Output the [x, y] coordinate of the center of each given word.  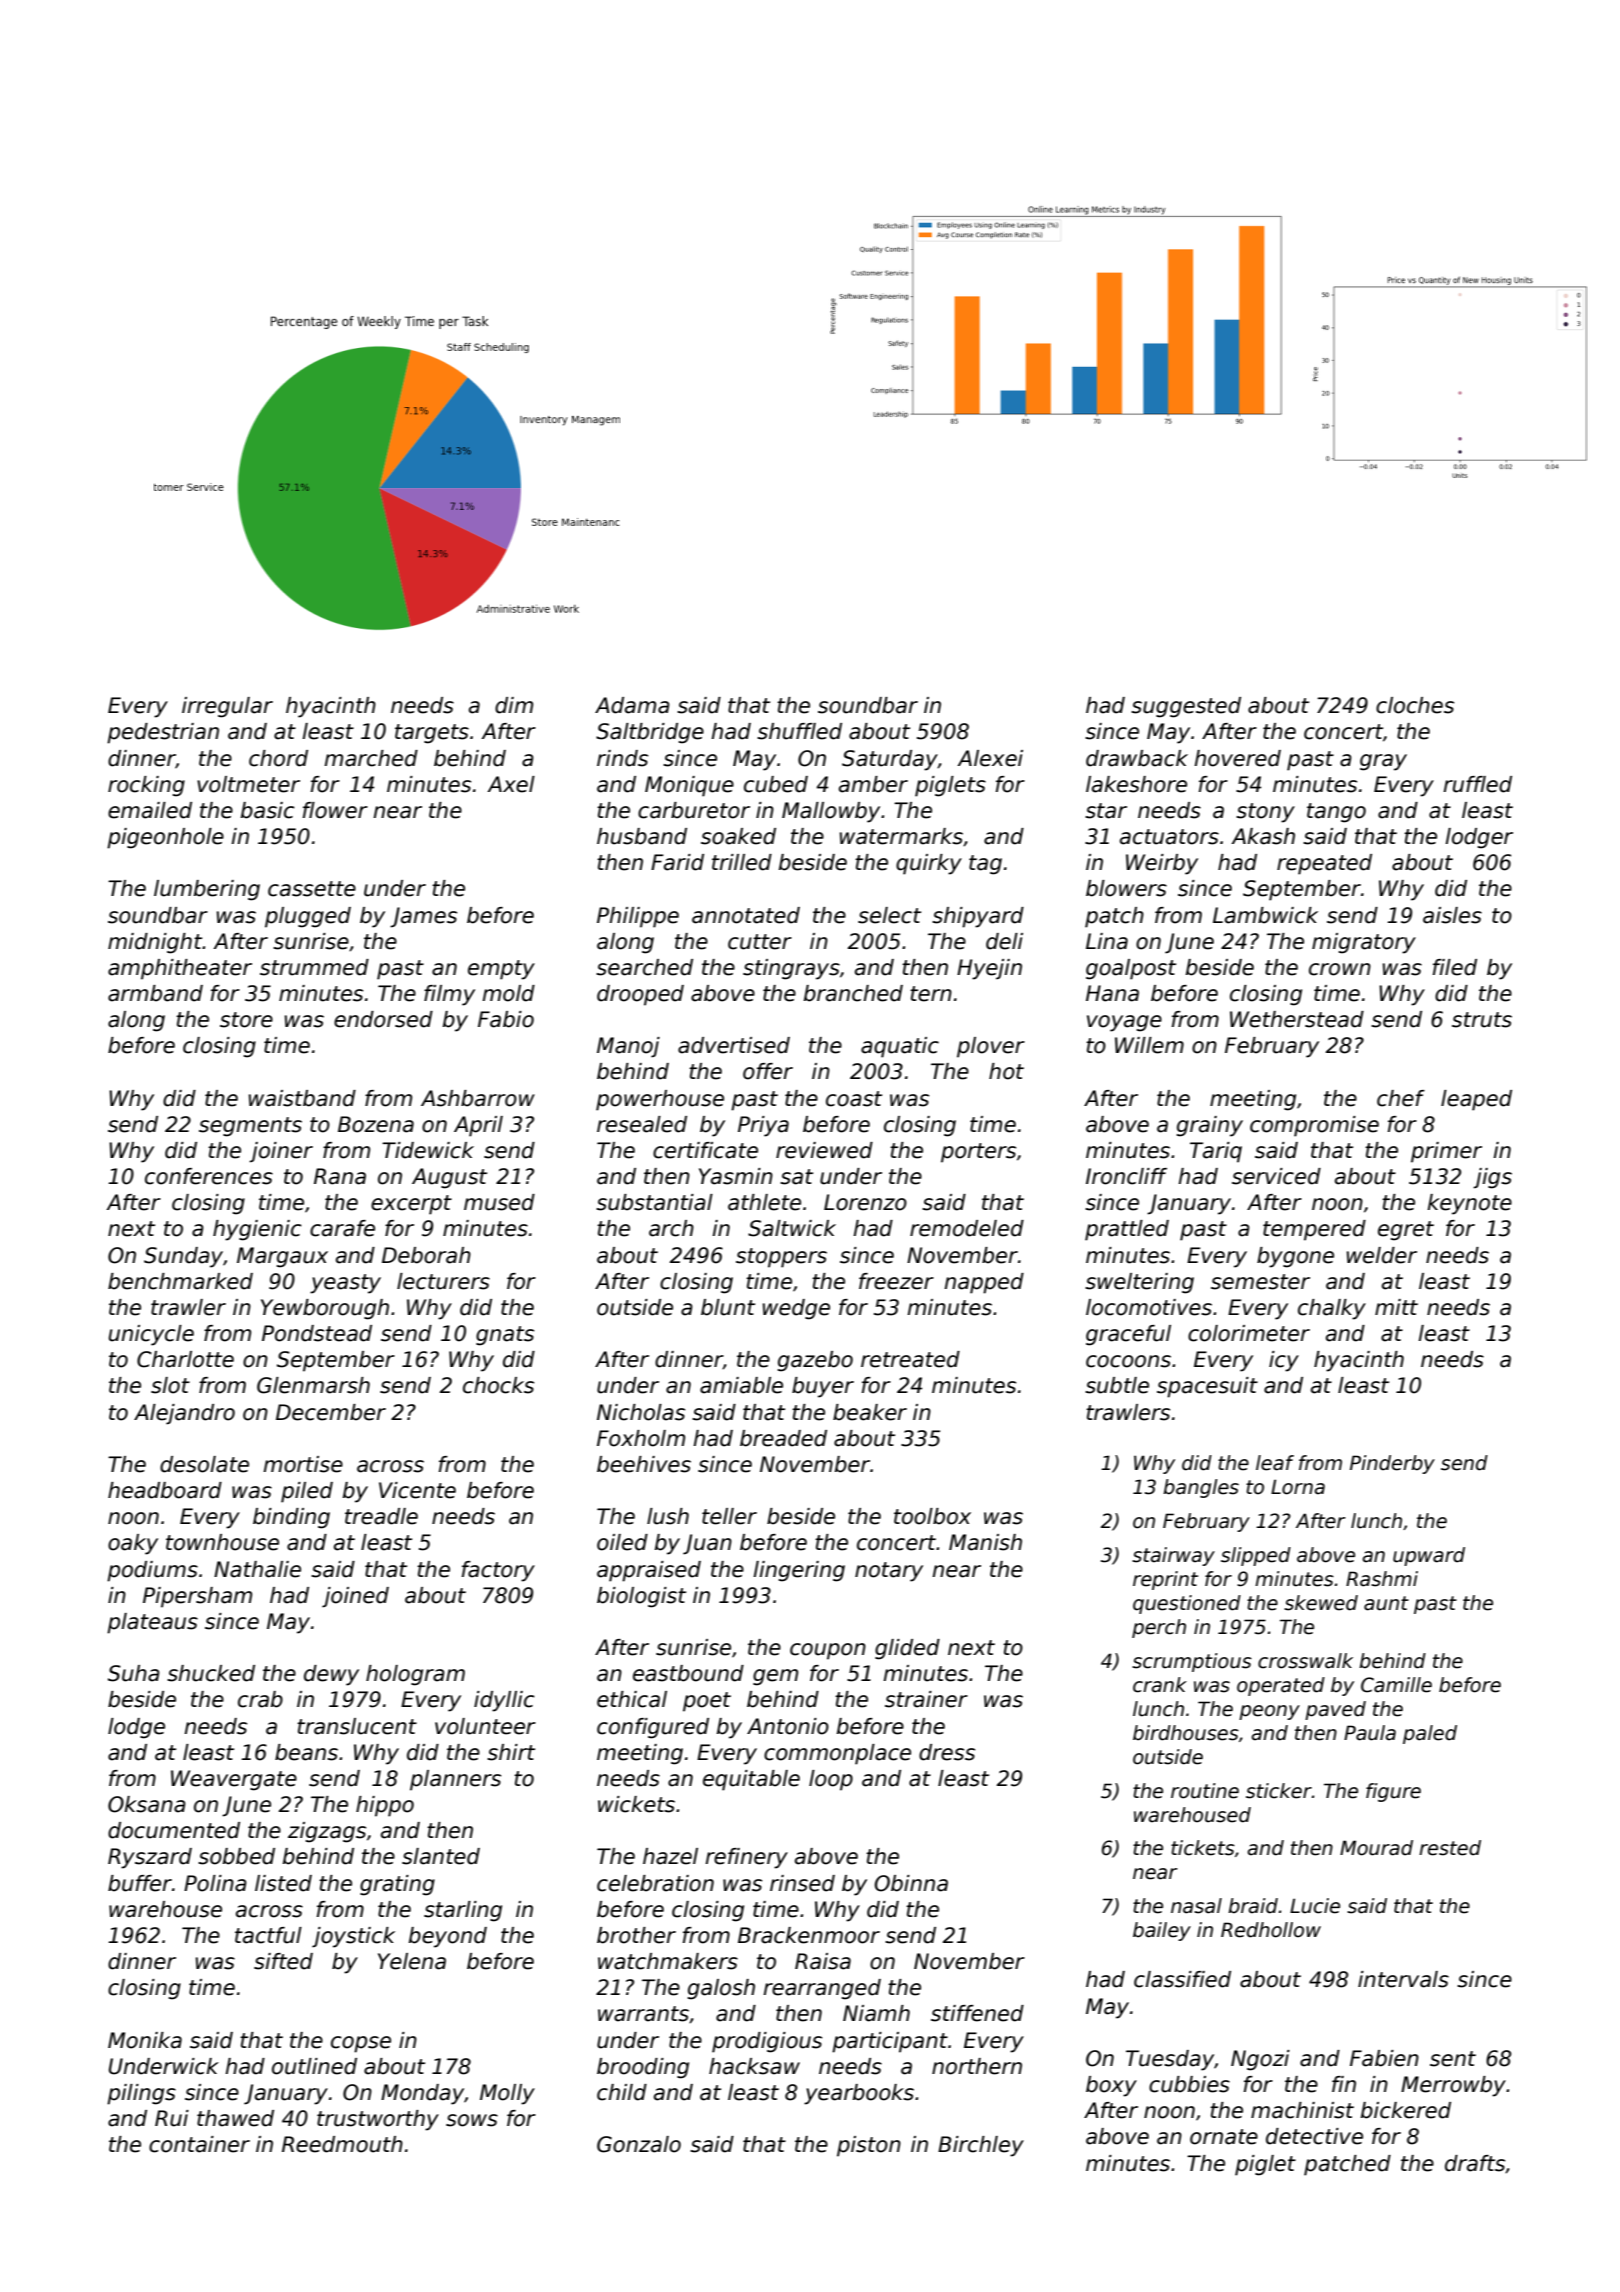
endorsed [383, 1019]
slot [170, 1385]
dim [514, 705]
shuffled [799, 731]
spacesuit [1207, 1387]
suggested [1186, 707]
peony [1269, 1712]
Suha [134, 1673]
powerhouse [660, 1100]
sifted [283, 1961]
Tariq [1216, 1152]
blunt [728, 1307]
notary [889, 1572]
